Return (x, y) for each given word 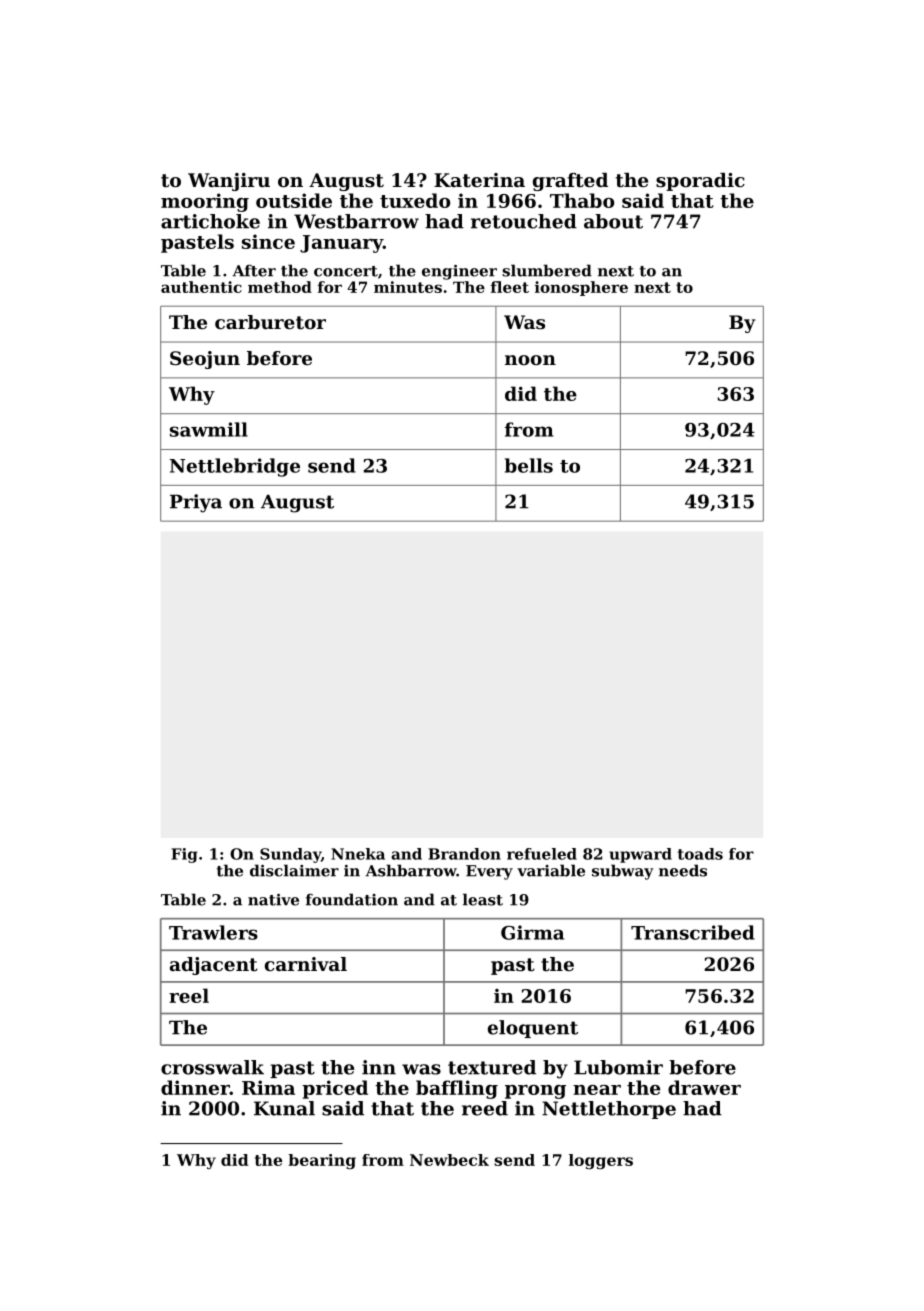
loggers (601, 1161)
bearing (322, 1161)
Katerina (479, 180)
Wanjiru (229, 182)
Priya (196, 503)
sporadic (700, 182)
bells (529, 465)
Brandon (464, 854)
